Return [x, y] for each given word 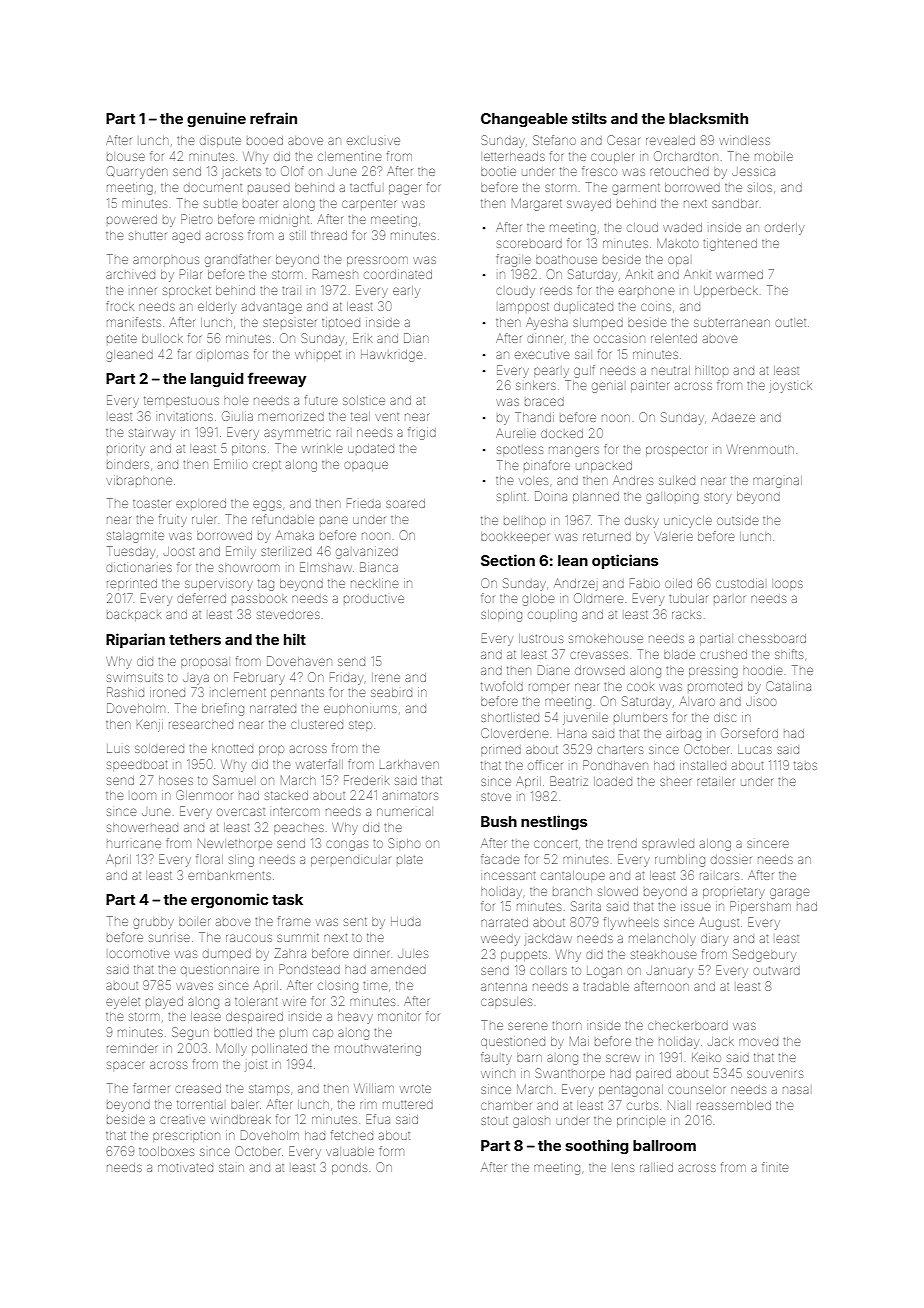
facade [500, 859]
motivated [185, 1168]
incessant [509, 876]
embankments [229, 875]
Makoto [678, 243]
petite [122, 339]
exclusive [373, 141]
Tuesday [131, 552]
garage [789, 893]
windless [744, 141]
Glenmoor [204, 795]
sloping [501, 616]
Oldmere [598, 598]
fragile [513, 260]
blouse [126, 157]
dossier [731, 860]
